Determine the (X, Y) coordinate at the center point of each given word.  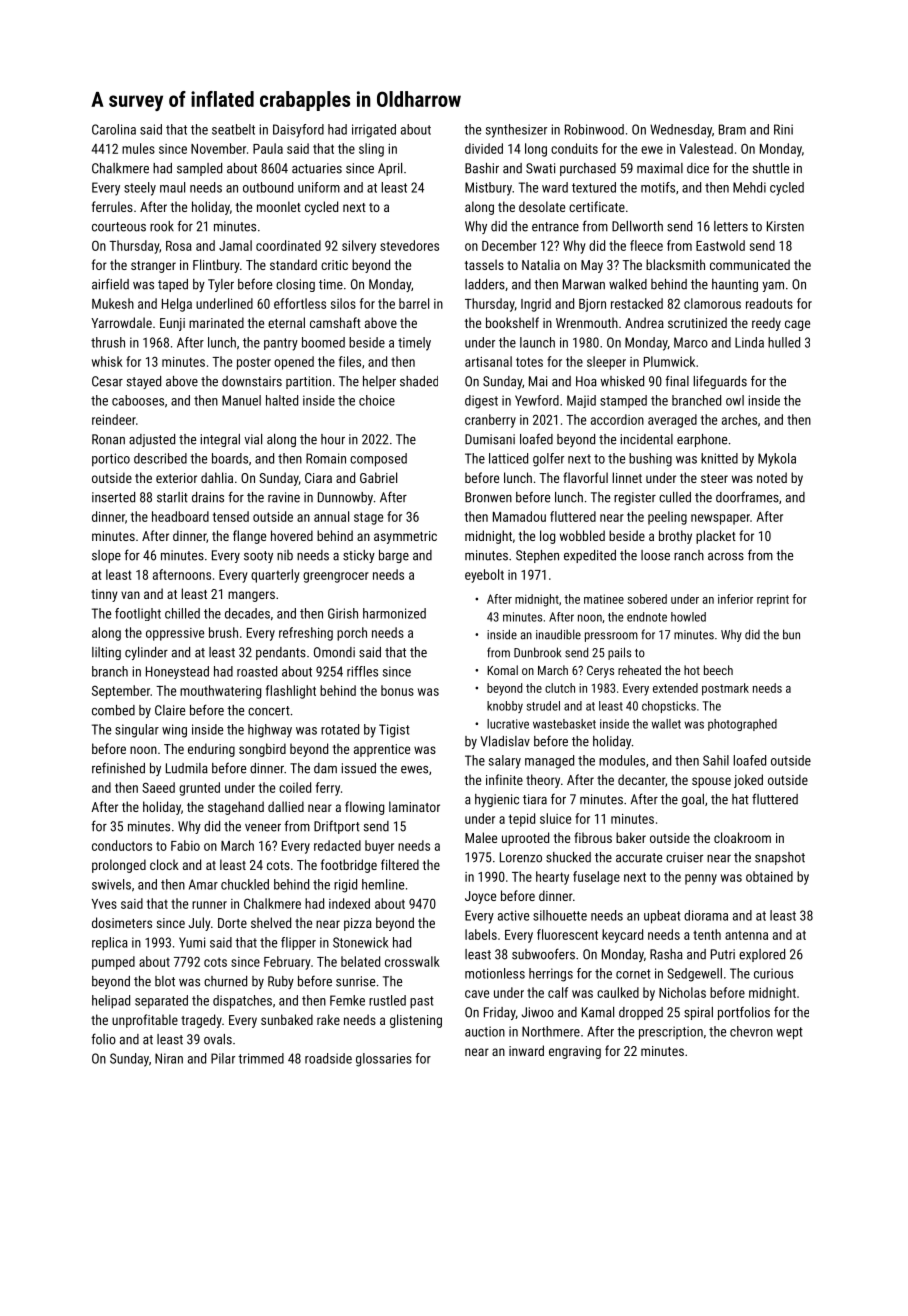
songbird (262, 750)
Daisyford (298, 131)
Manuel (241, 400)
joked (748, 781)
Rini (783, 129)
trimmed (261, 1058)
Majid (581, 401)
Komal (502, 670)
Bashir (482, 168)
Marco (691, 342)
